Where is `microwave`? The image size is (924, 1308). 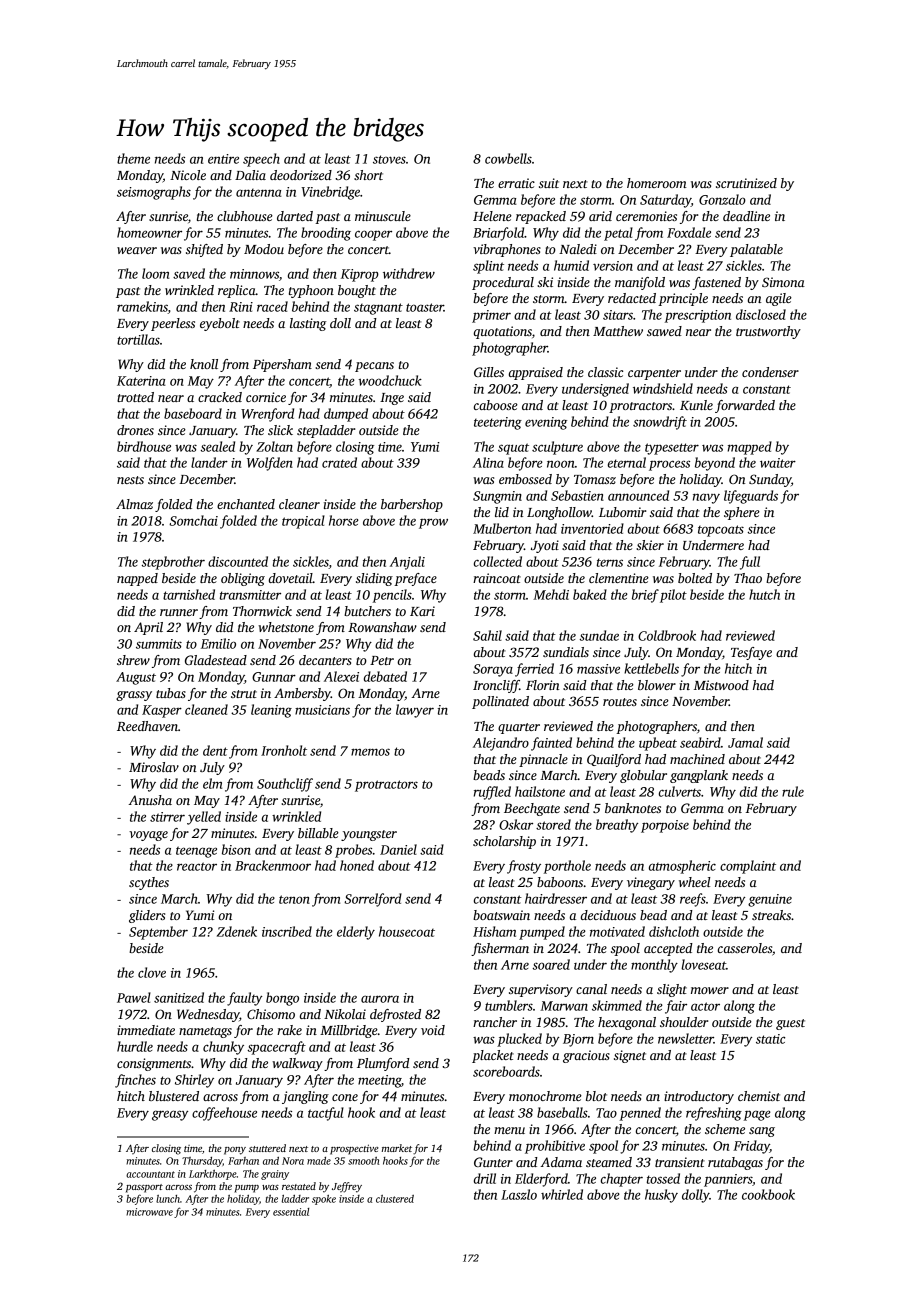
microwave is located at coordinates (149, 1212).
